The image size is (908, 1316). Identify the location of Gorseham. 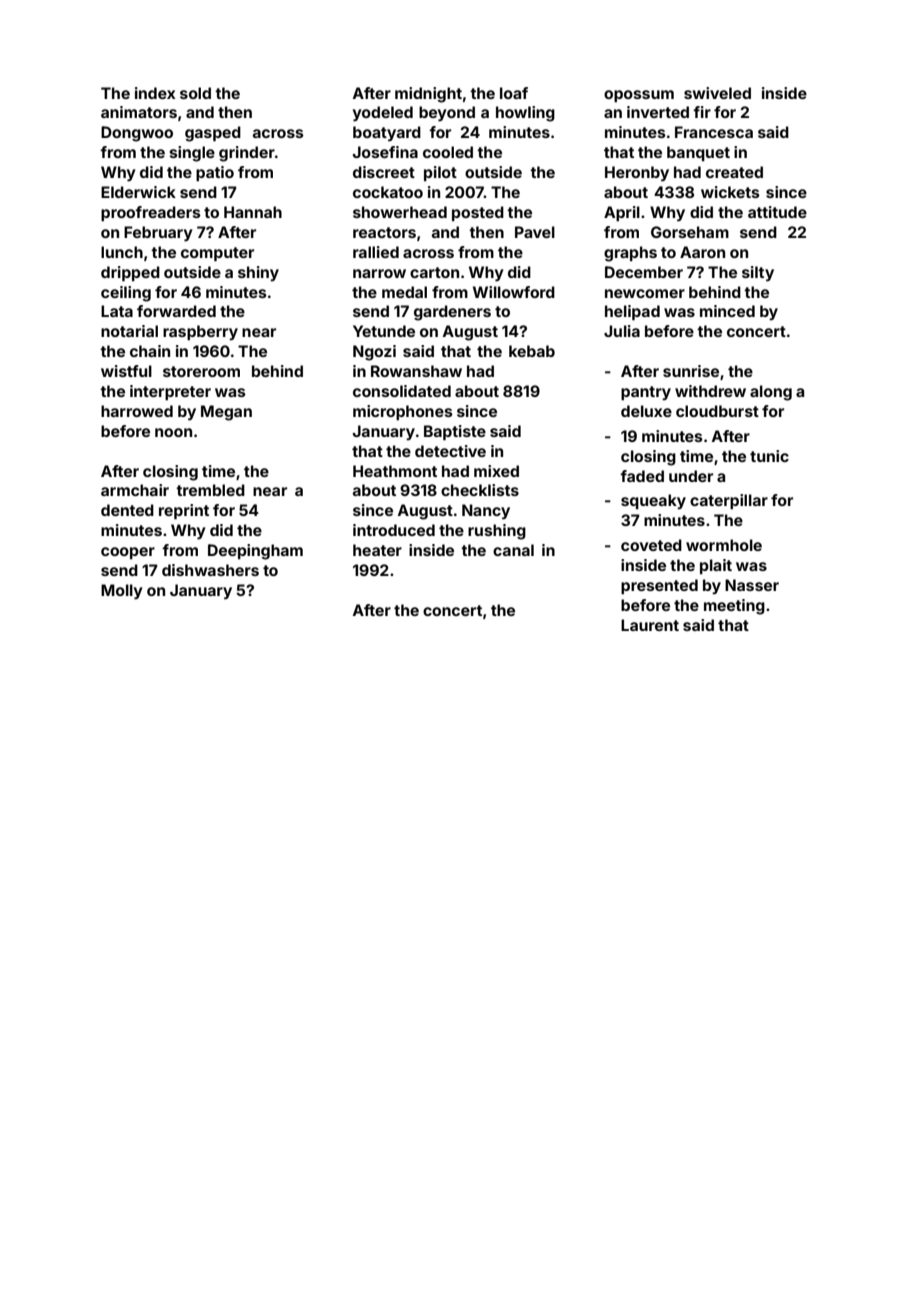
(690, 232).
